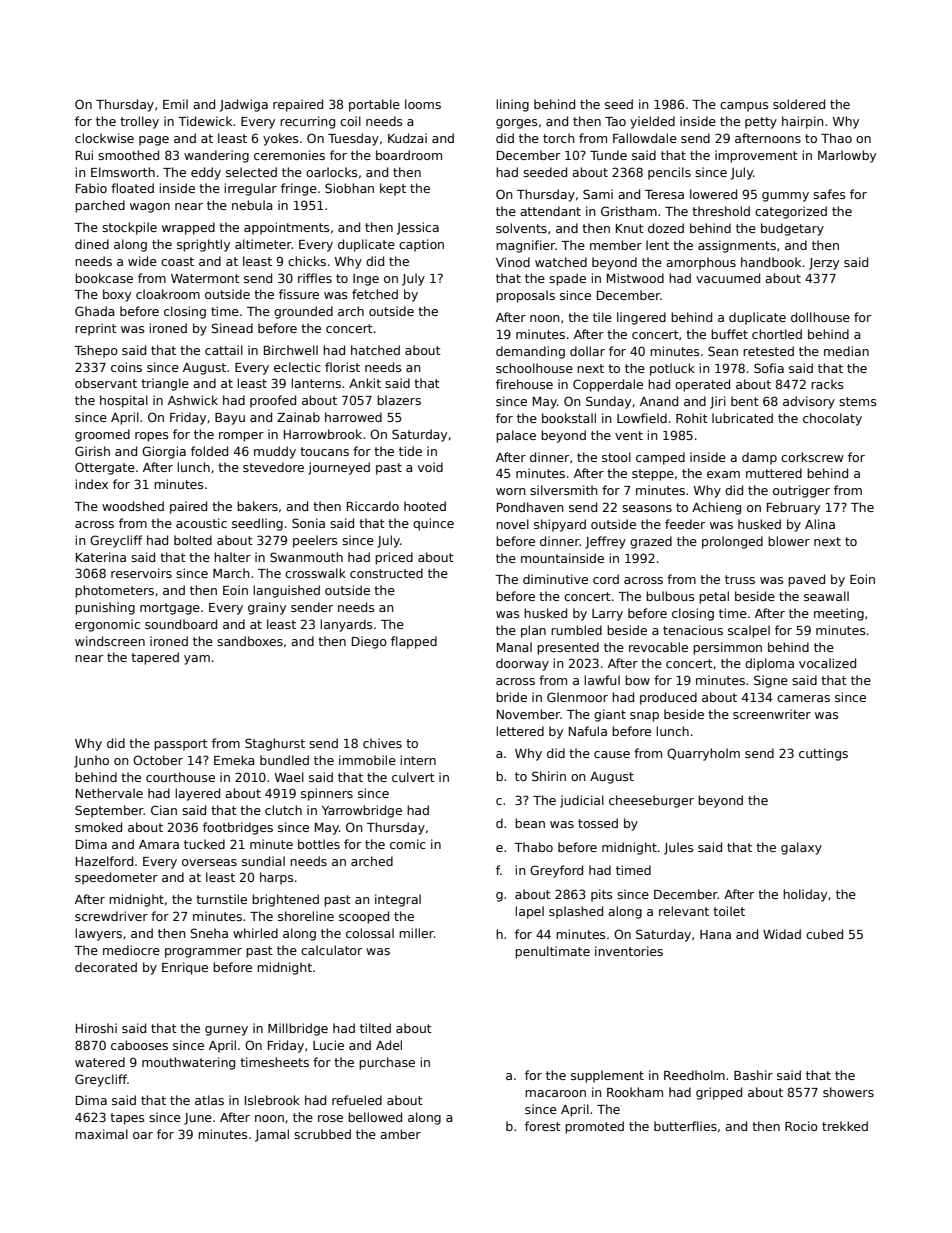  Describe the element at coordinates (114, 591) in the screenshot. I see `photometers` at that location.
